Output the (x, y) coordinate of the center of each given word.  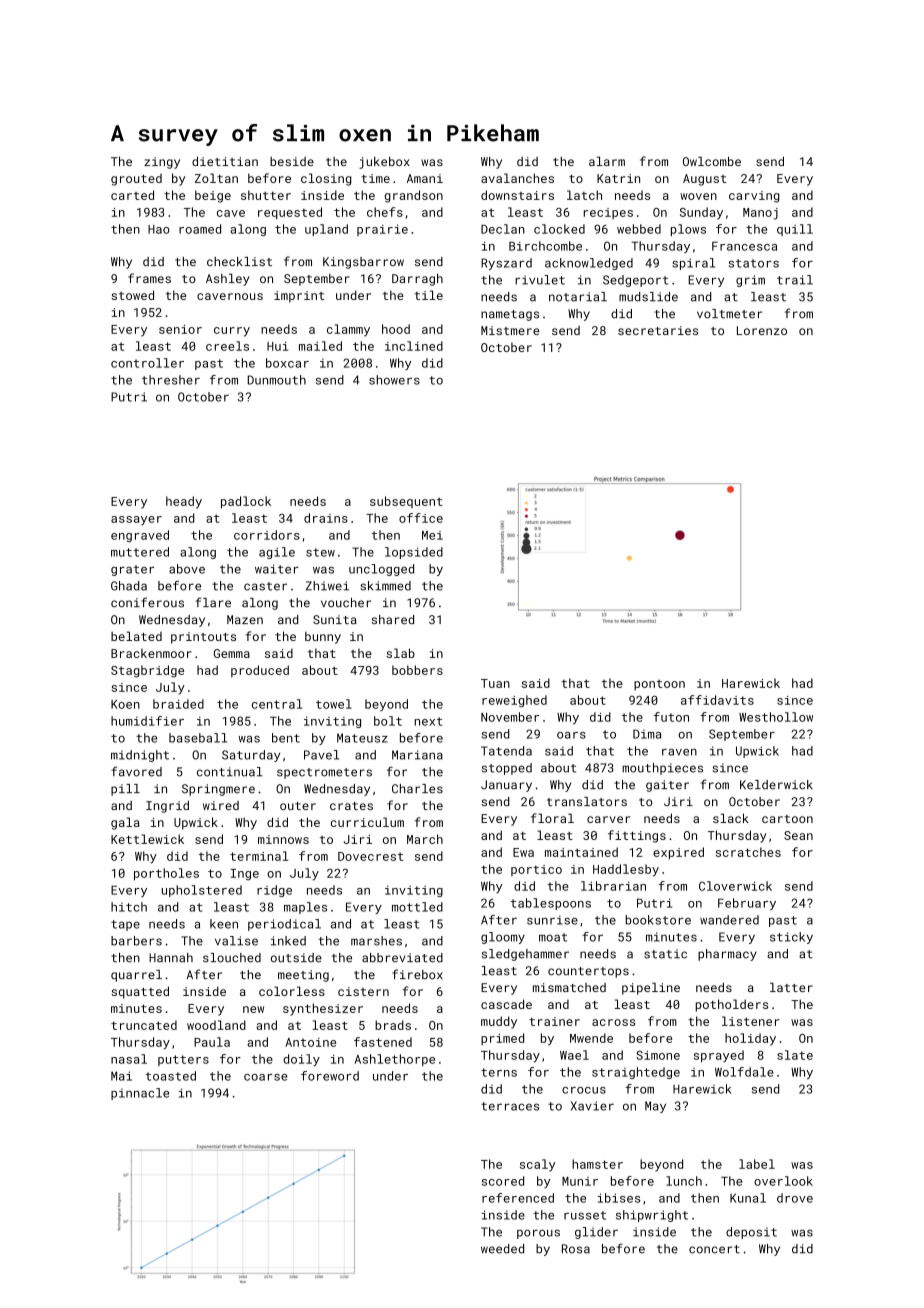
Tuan (495, 683)
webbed (639, 229)
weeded (502, 1249)
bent (286, 738)
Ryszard (506, 264)
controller (147, 363)
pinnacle (140, 1094)
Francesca (744, 246)
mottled (417, 907)
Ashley (227, 279)
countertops (588, 972)
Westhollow (776, 717)
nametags (510, 315)
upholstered (202, 891)
